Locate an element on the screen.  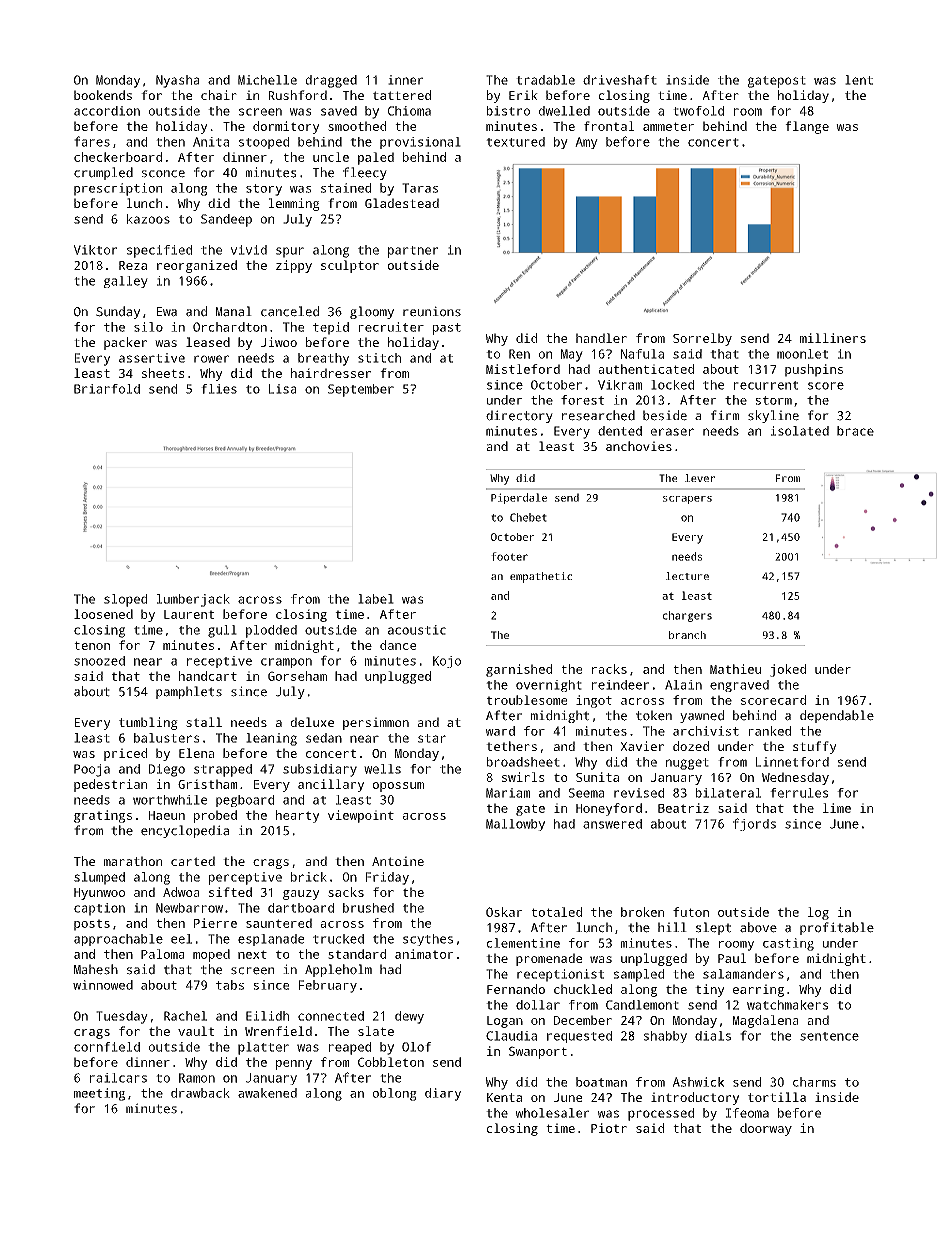
reindeer is located at coordinates (620, 685).
